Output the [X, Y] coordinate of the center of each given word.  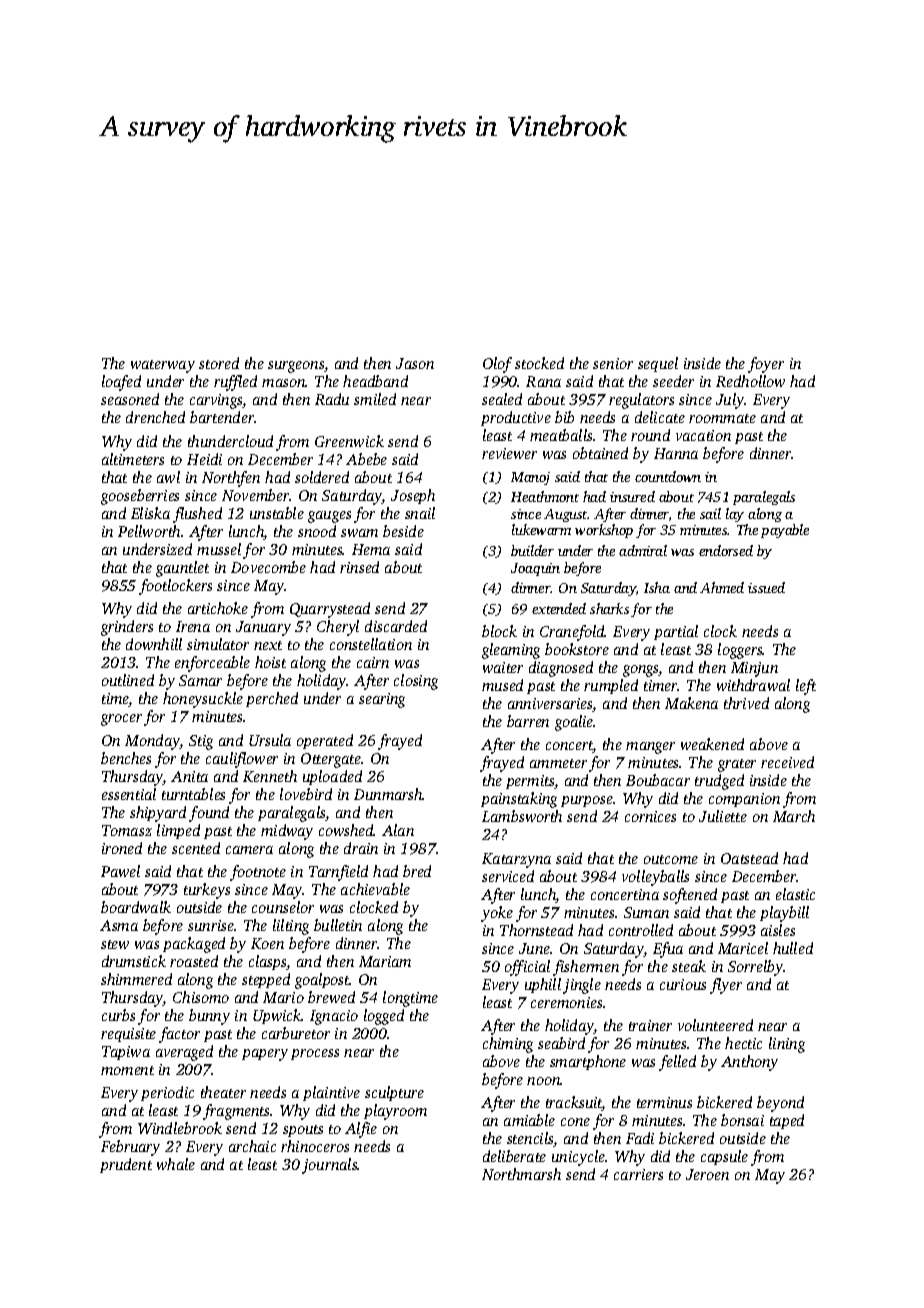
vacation [703, 435]
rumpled [611, 686]
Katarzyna [516, 860]
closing [416, 682]
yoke [497, 914]
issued [766, 587]
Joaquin [535, 569]
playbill [784, 914]
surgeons [296, 367]
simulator [218, 644]
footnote [258, 873]
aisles [778, 930]
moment [127, 1070]
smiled [375, 399]
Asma [119, 925]
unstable [277, 513]
